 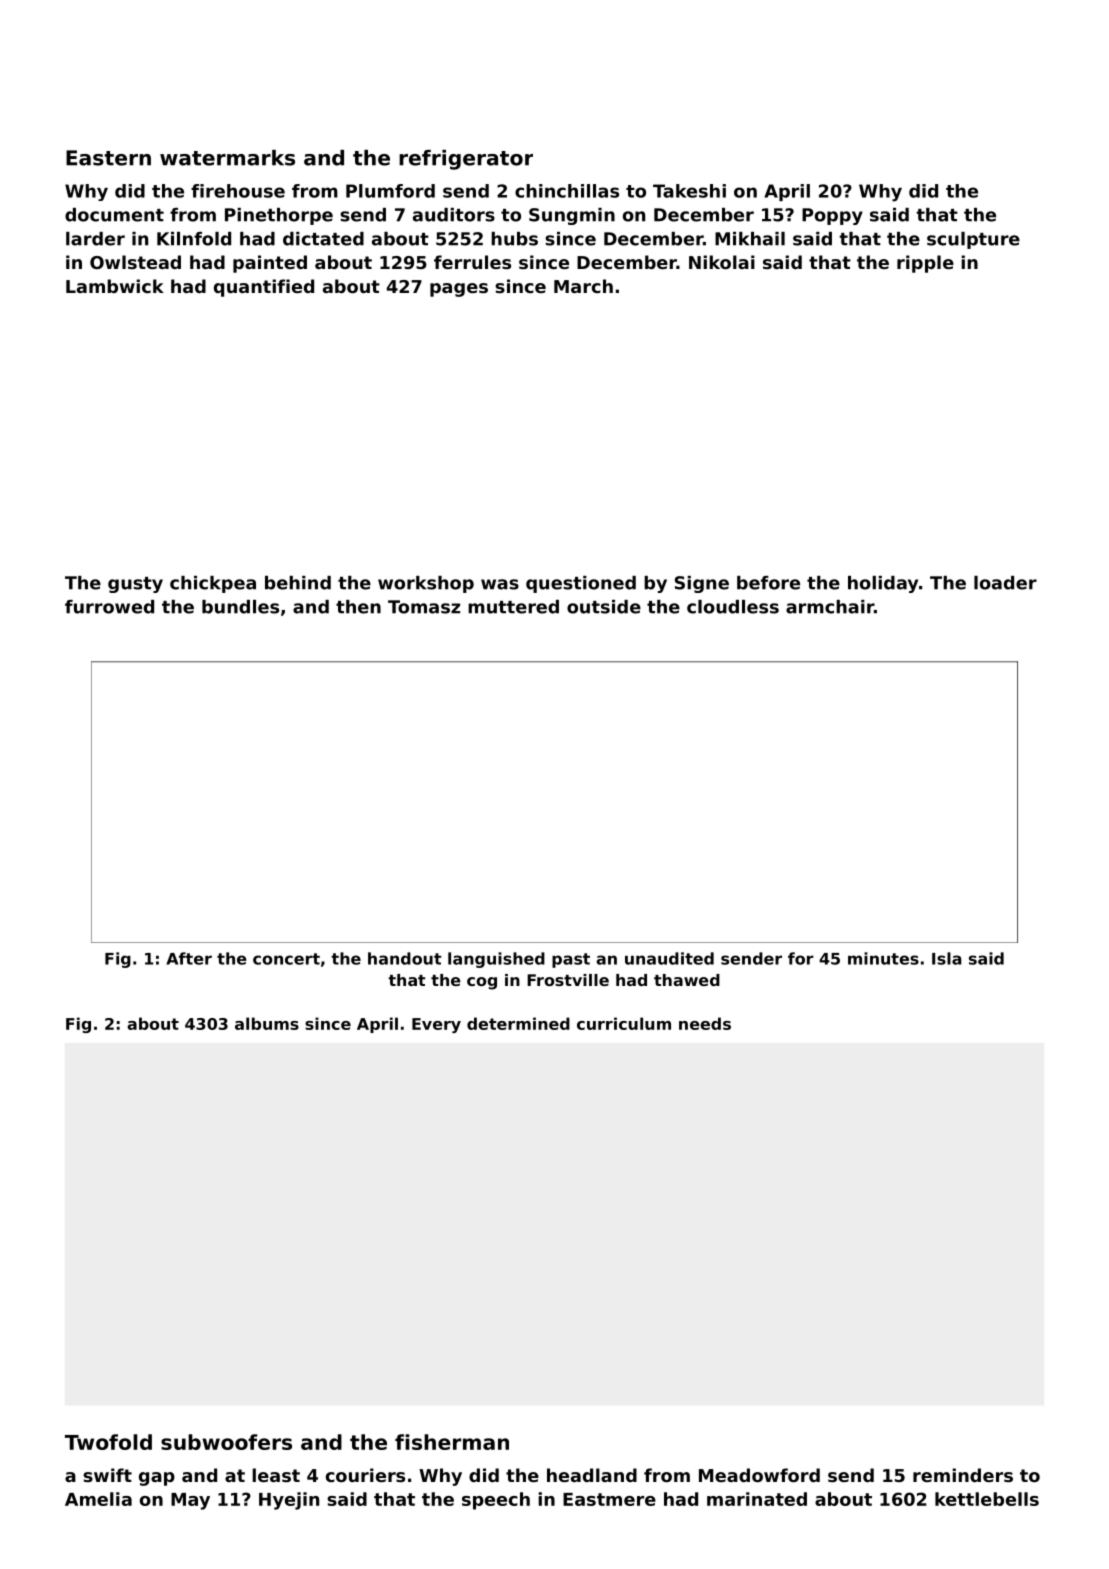 I want to click on subwoofers, so click(x=226, y=1442).
